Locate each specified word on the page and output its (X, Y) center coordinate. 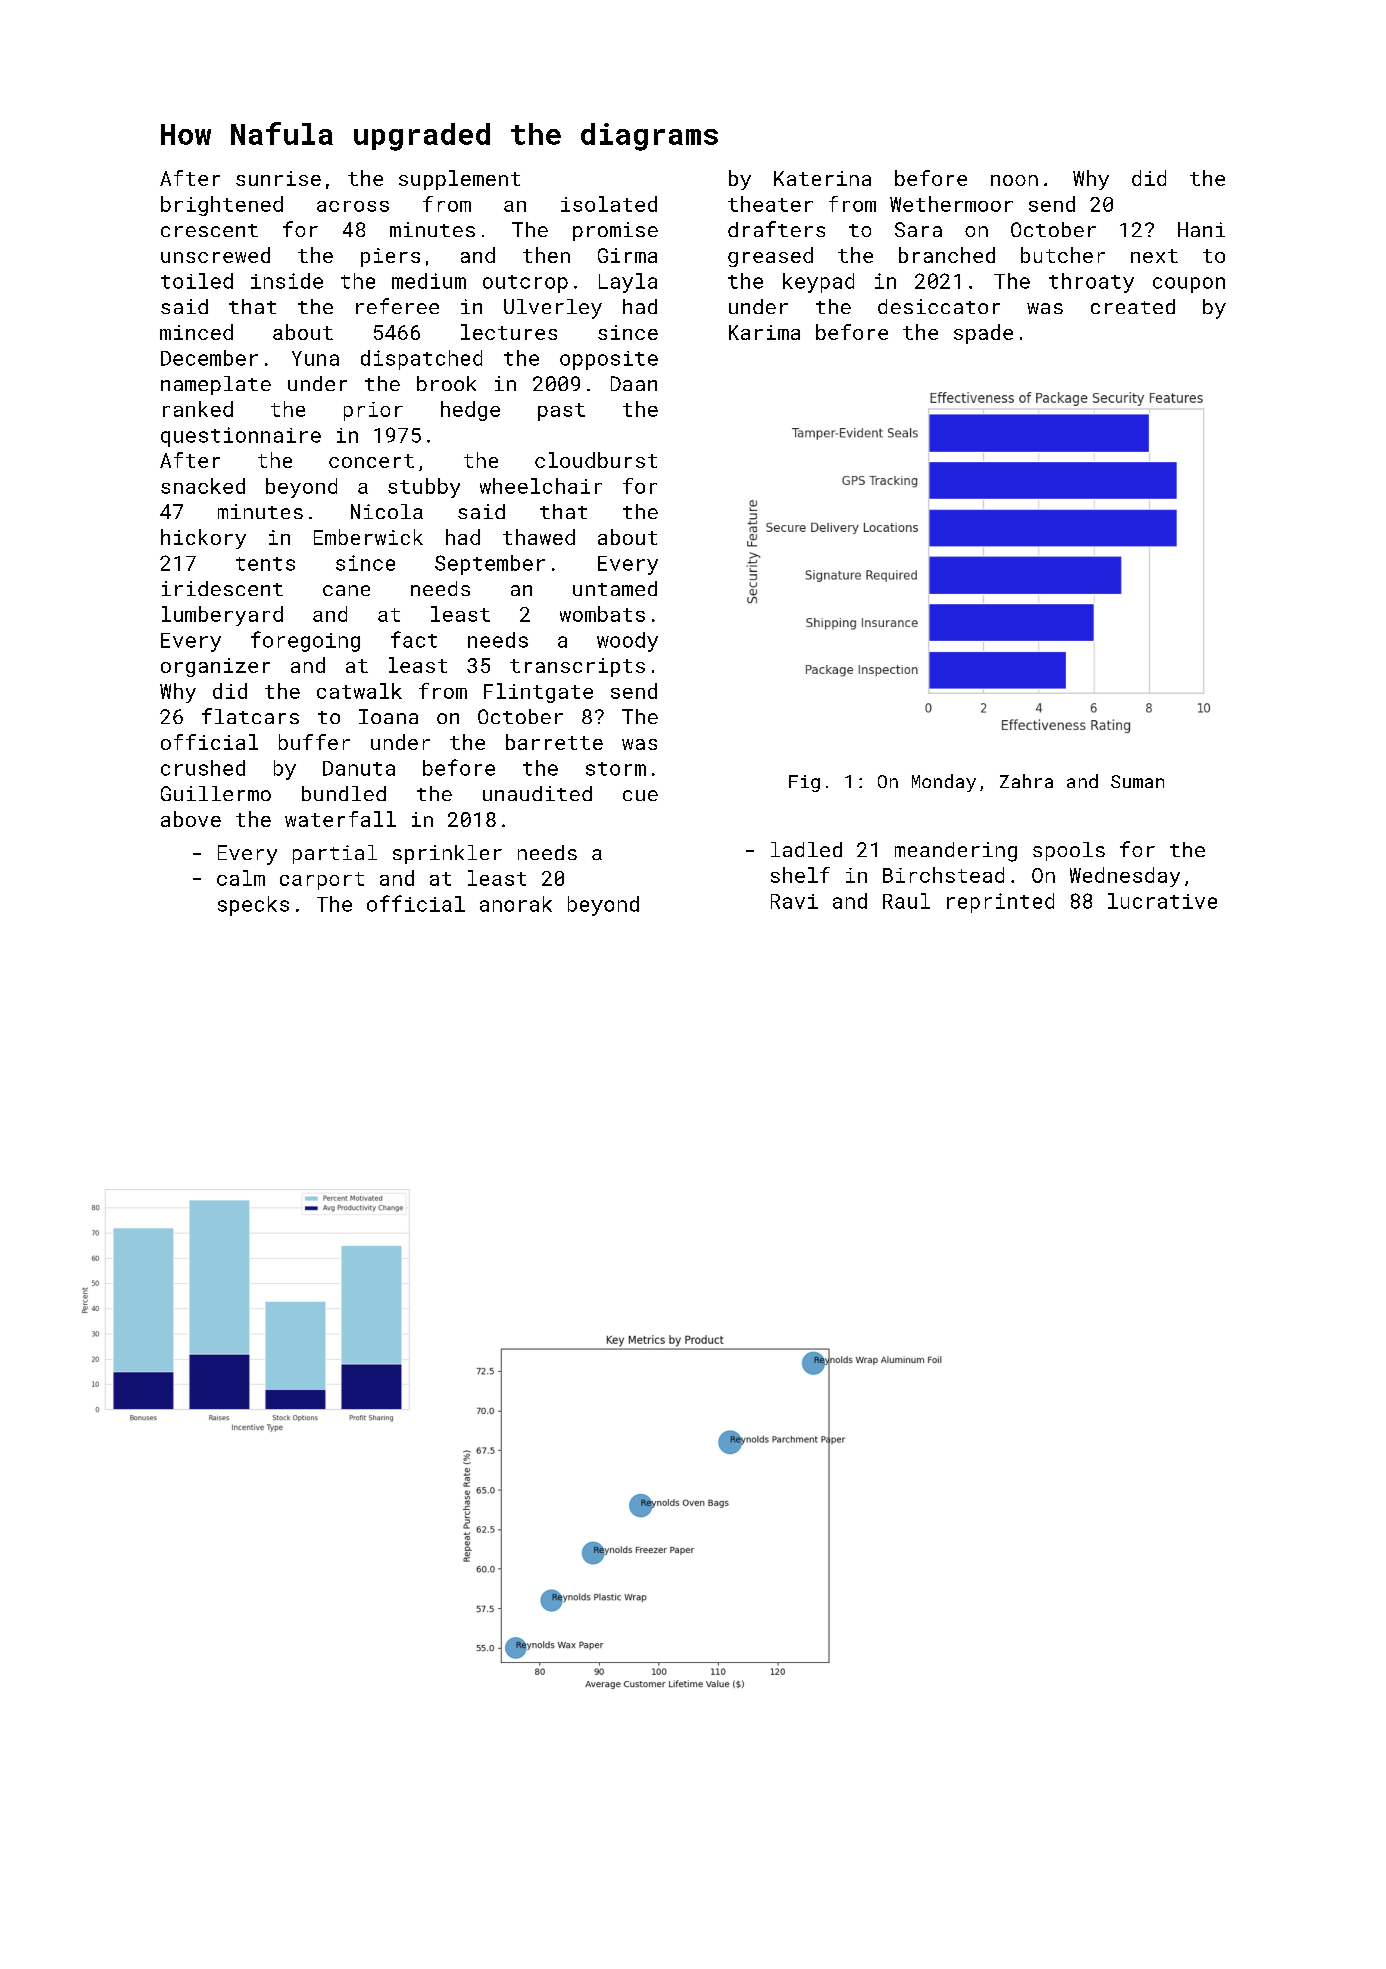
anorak (516, 904)
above (191, 819)
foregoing (305, 641)
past (561, 412)
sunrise (278, 178)
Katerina (822, 178)
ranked (198, 409)
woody (627, 642)
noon (1014, 180)
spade (983, 334)
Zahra (1026, 781)
